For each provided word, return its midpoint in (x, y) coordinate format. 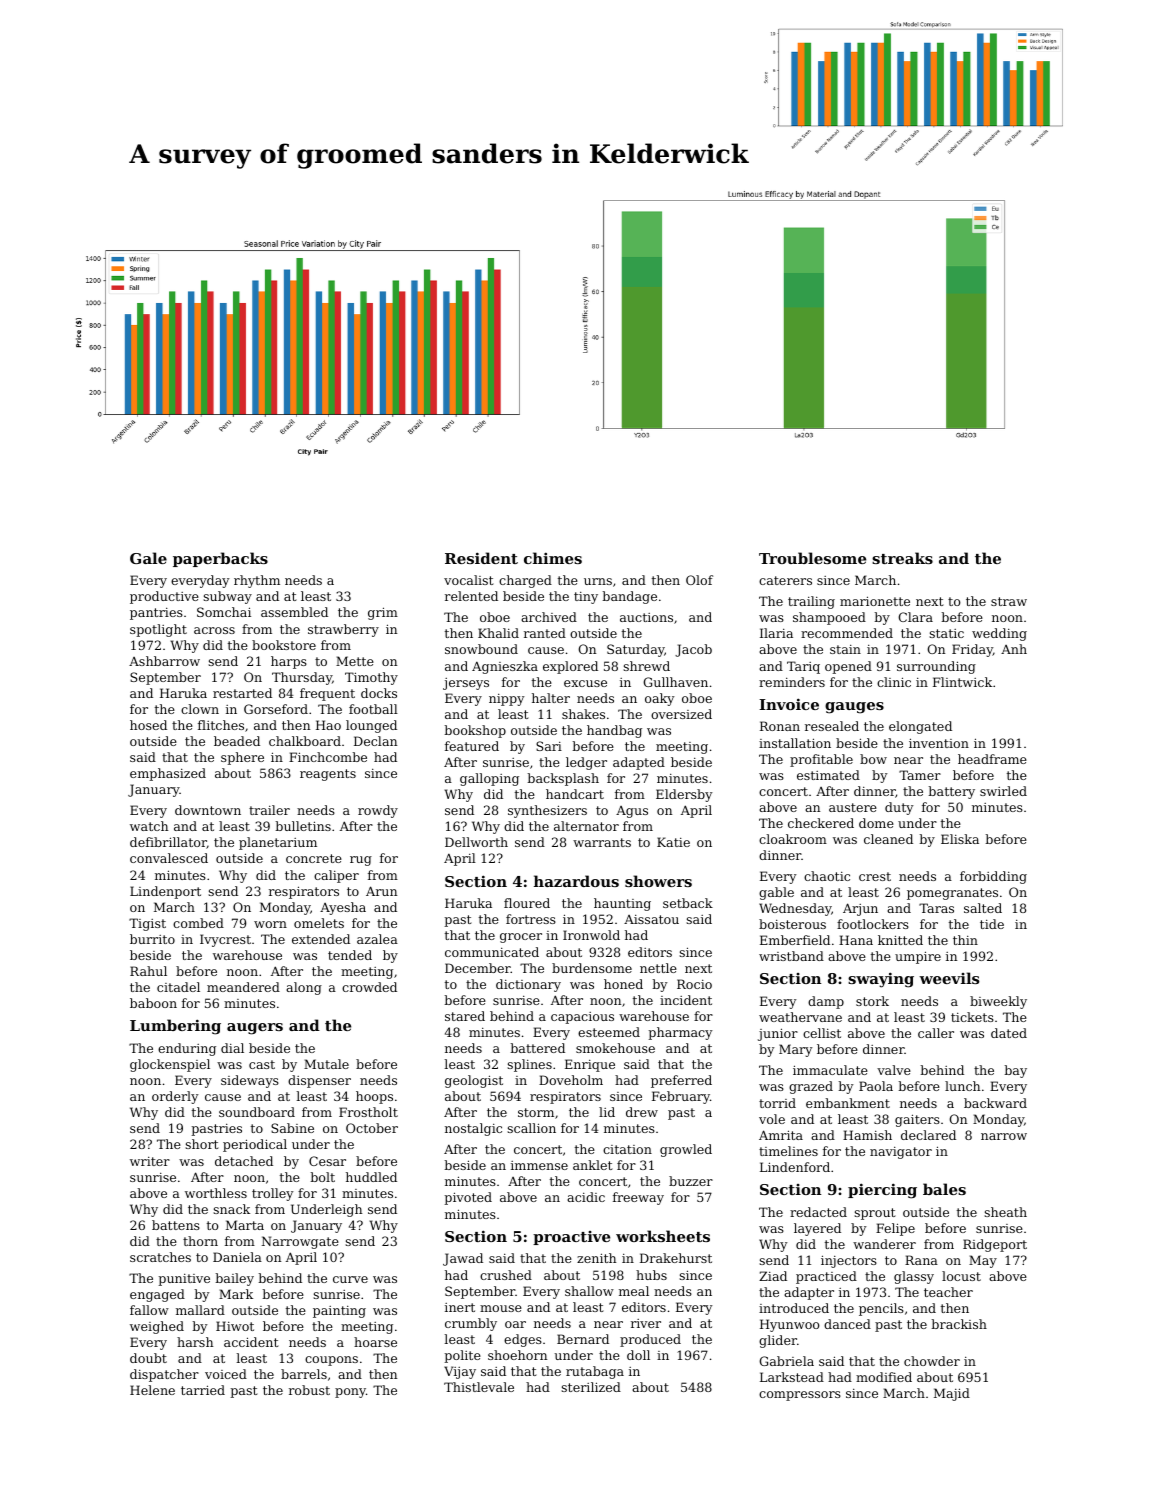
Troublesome (812, 558)
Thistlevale (479, 1387)
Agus (632, 812)
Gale (148, 558)
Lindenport (165, 892)
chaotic (827, 876)
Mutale (326, 1064)
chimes (553, 558)
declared (928, 1135)
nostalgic (473, 1129)
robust (309, 1390)
